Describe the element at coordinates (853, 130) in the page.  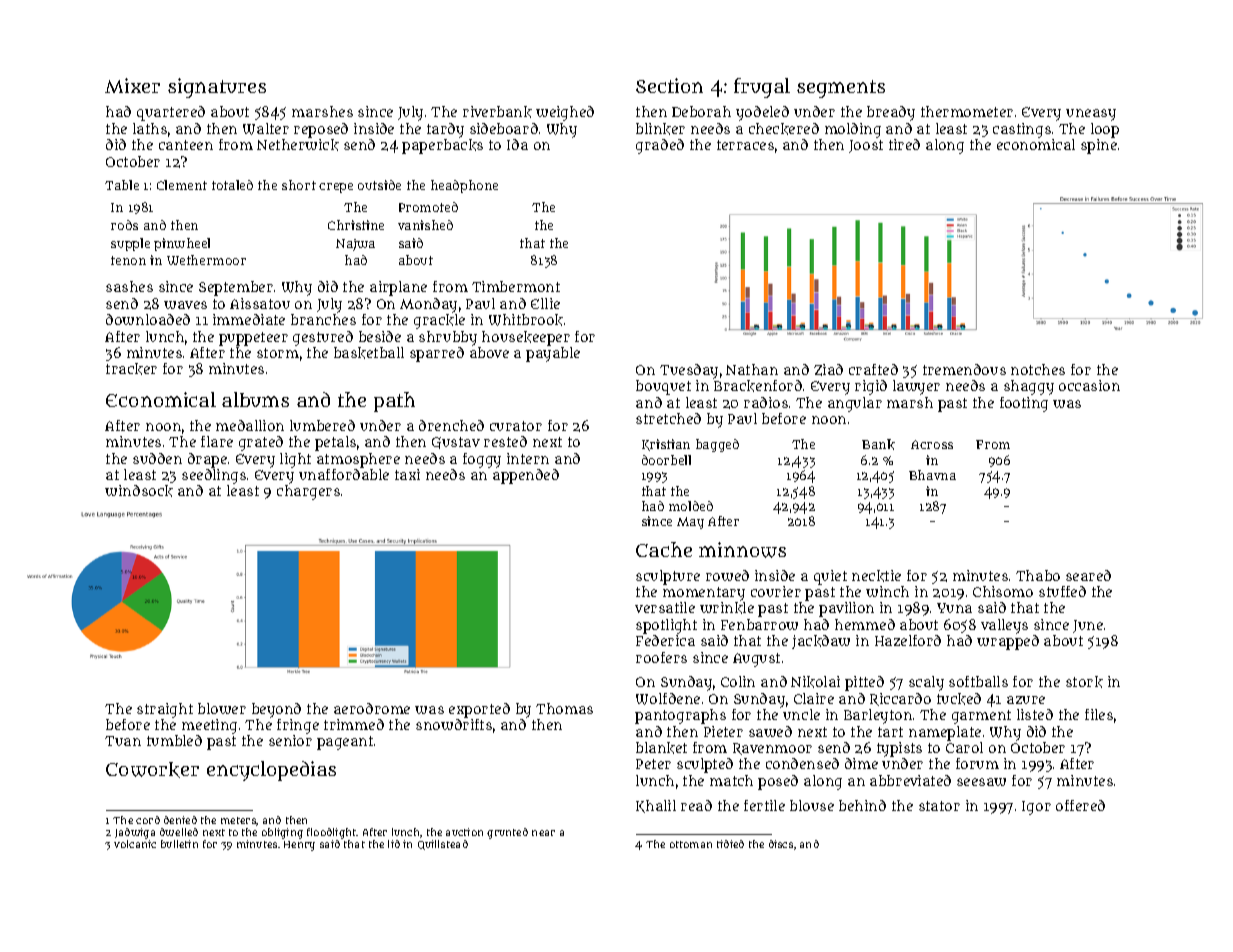
I see `molding` at that location.
